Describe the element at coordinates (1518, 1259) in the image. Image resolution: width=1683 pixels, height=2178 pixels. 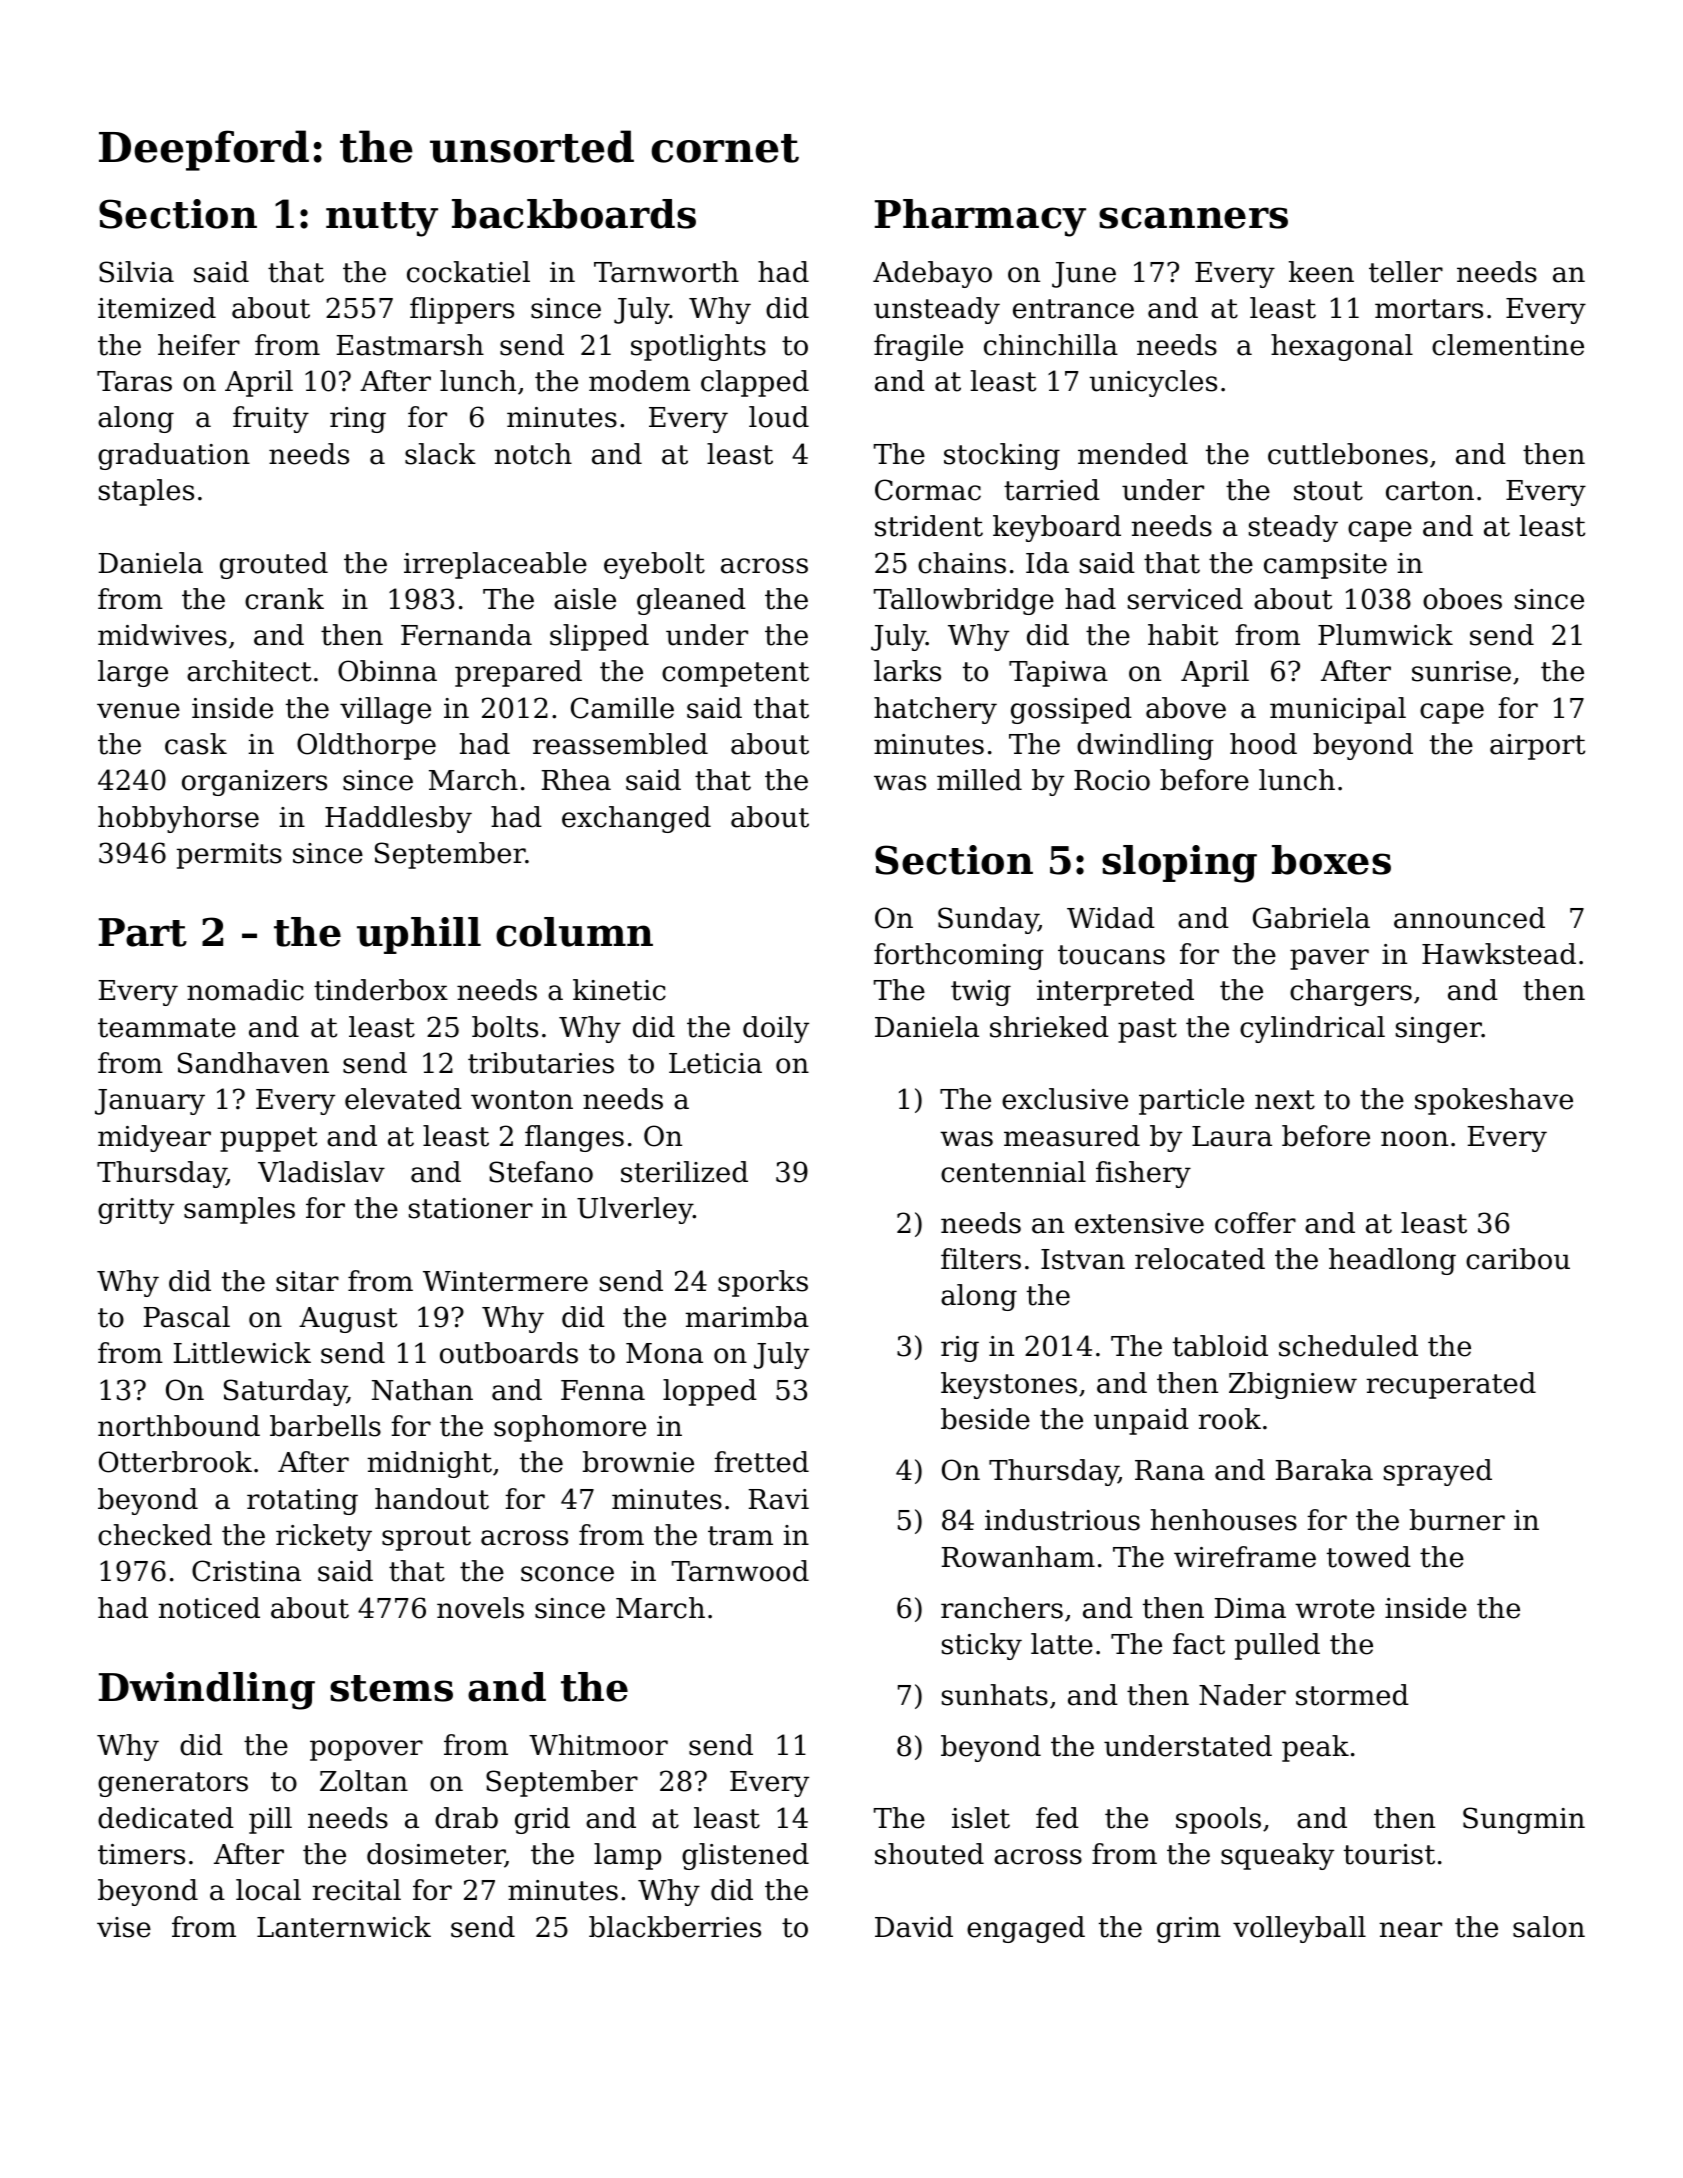
I see `caribou` at that location.
